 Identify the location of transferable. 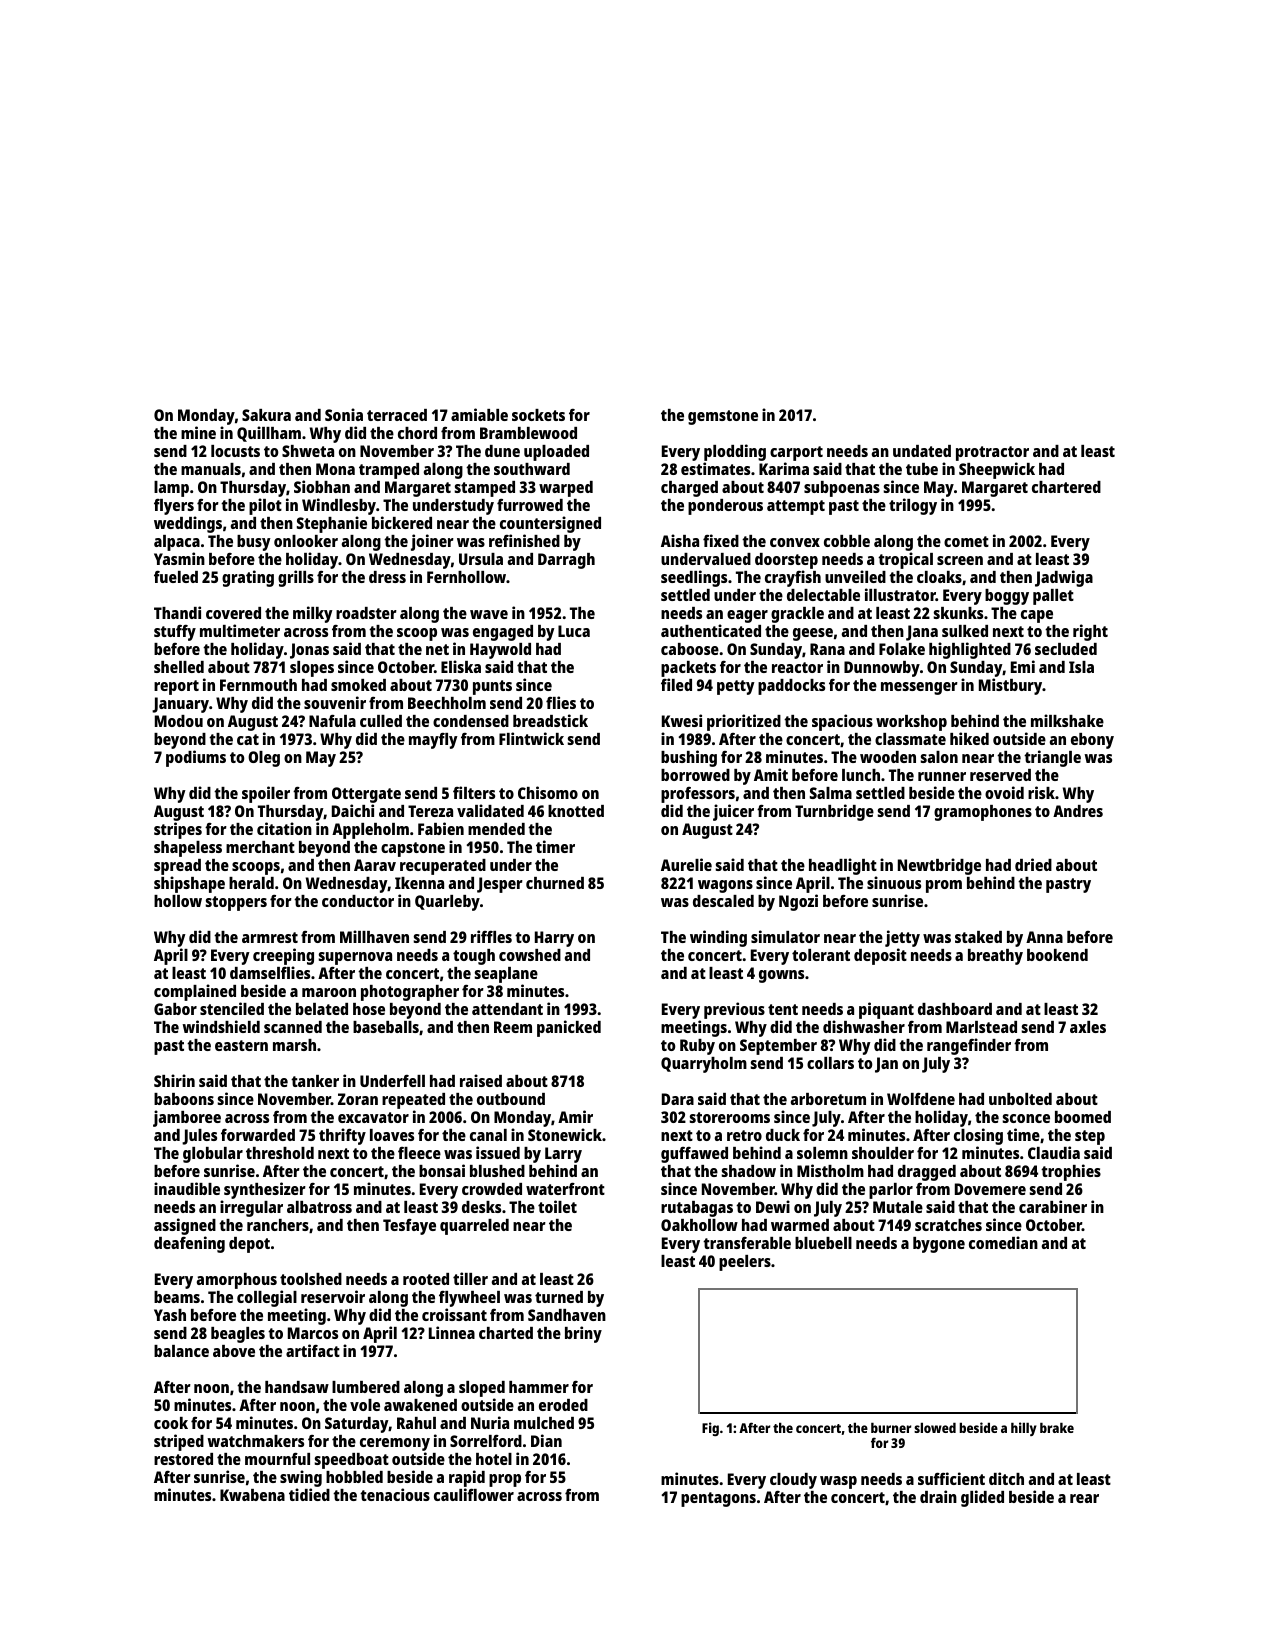
(747, 1243).
